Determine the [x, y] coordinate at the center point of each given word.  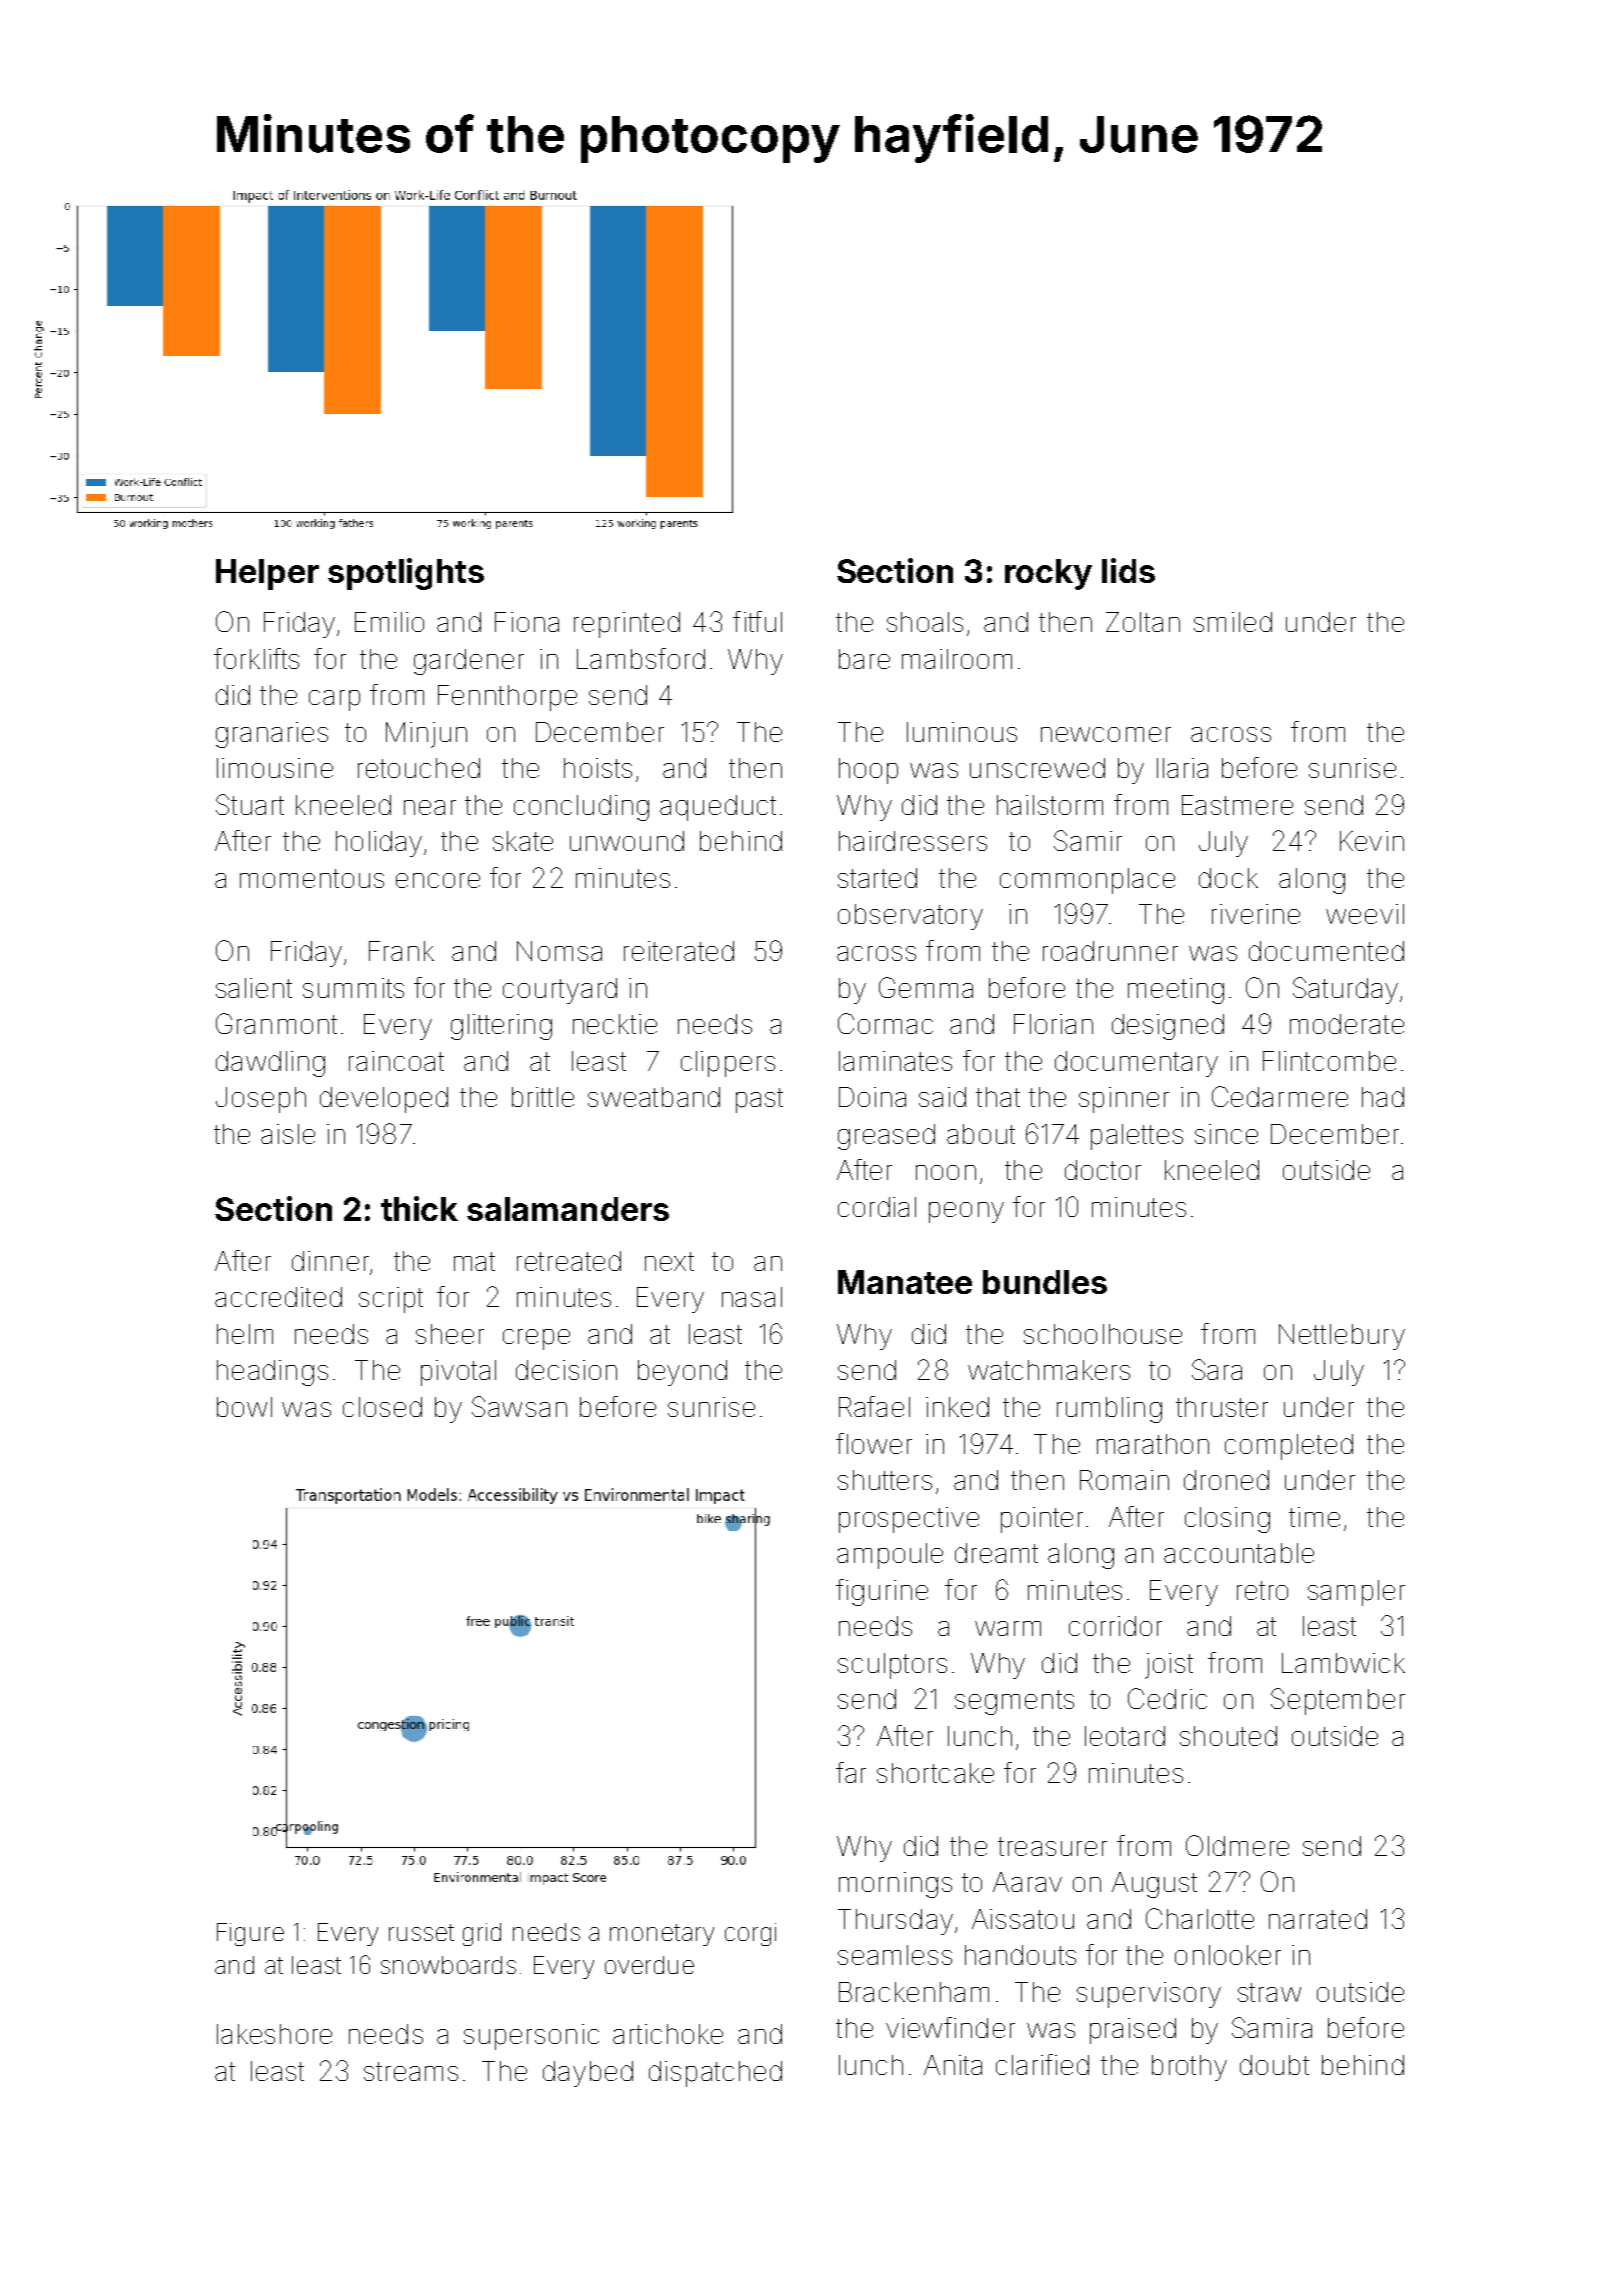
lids [1128, 570]
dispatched [715, 2074]
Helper [267, 574]
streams [411, 2071]
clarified [1042, 2064]
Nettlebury [1342, 1337]
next [669, 1261]
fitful [757, 621]
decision [566, 1370]
